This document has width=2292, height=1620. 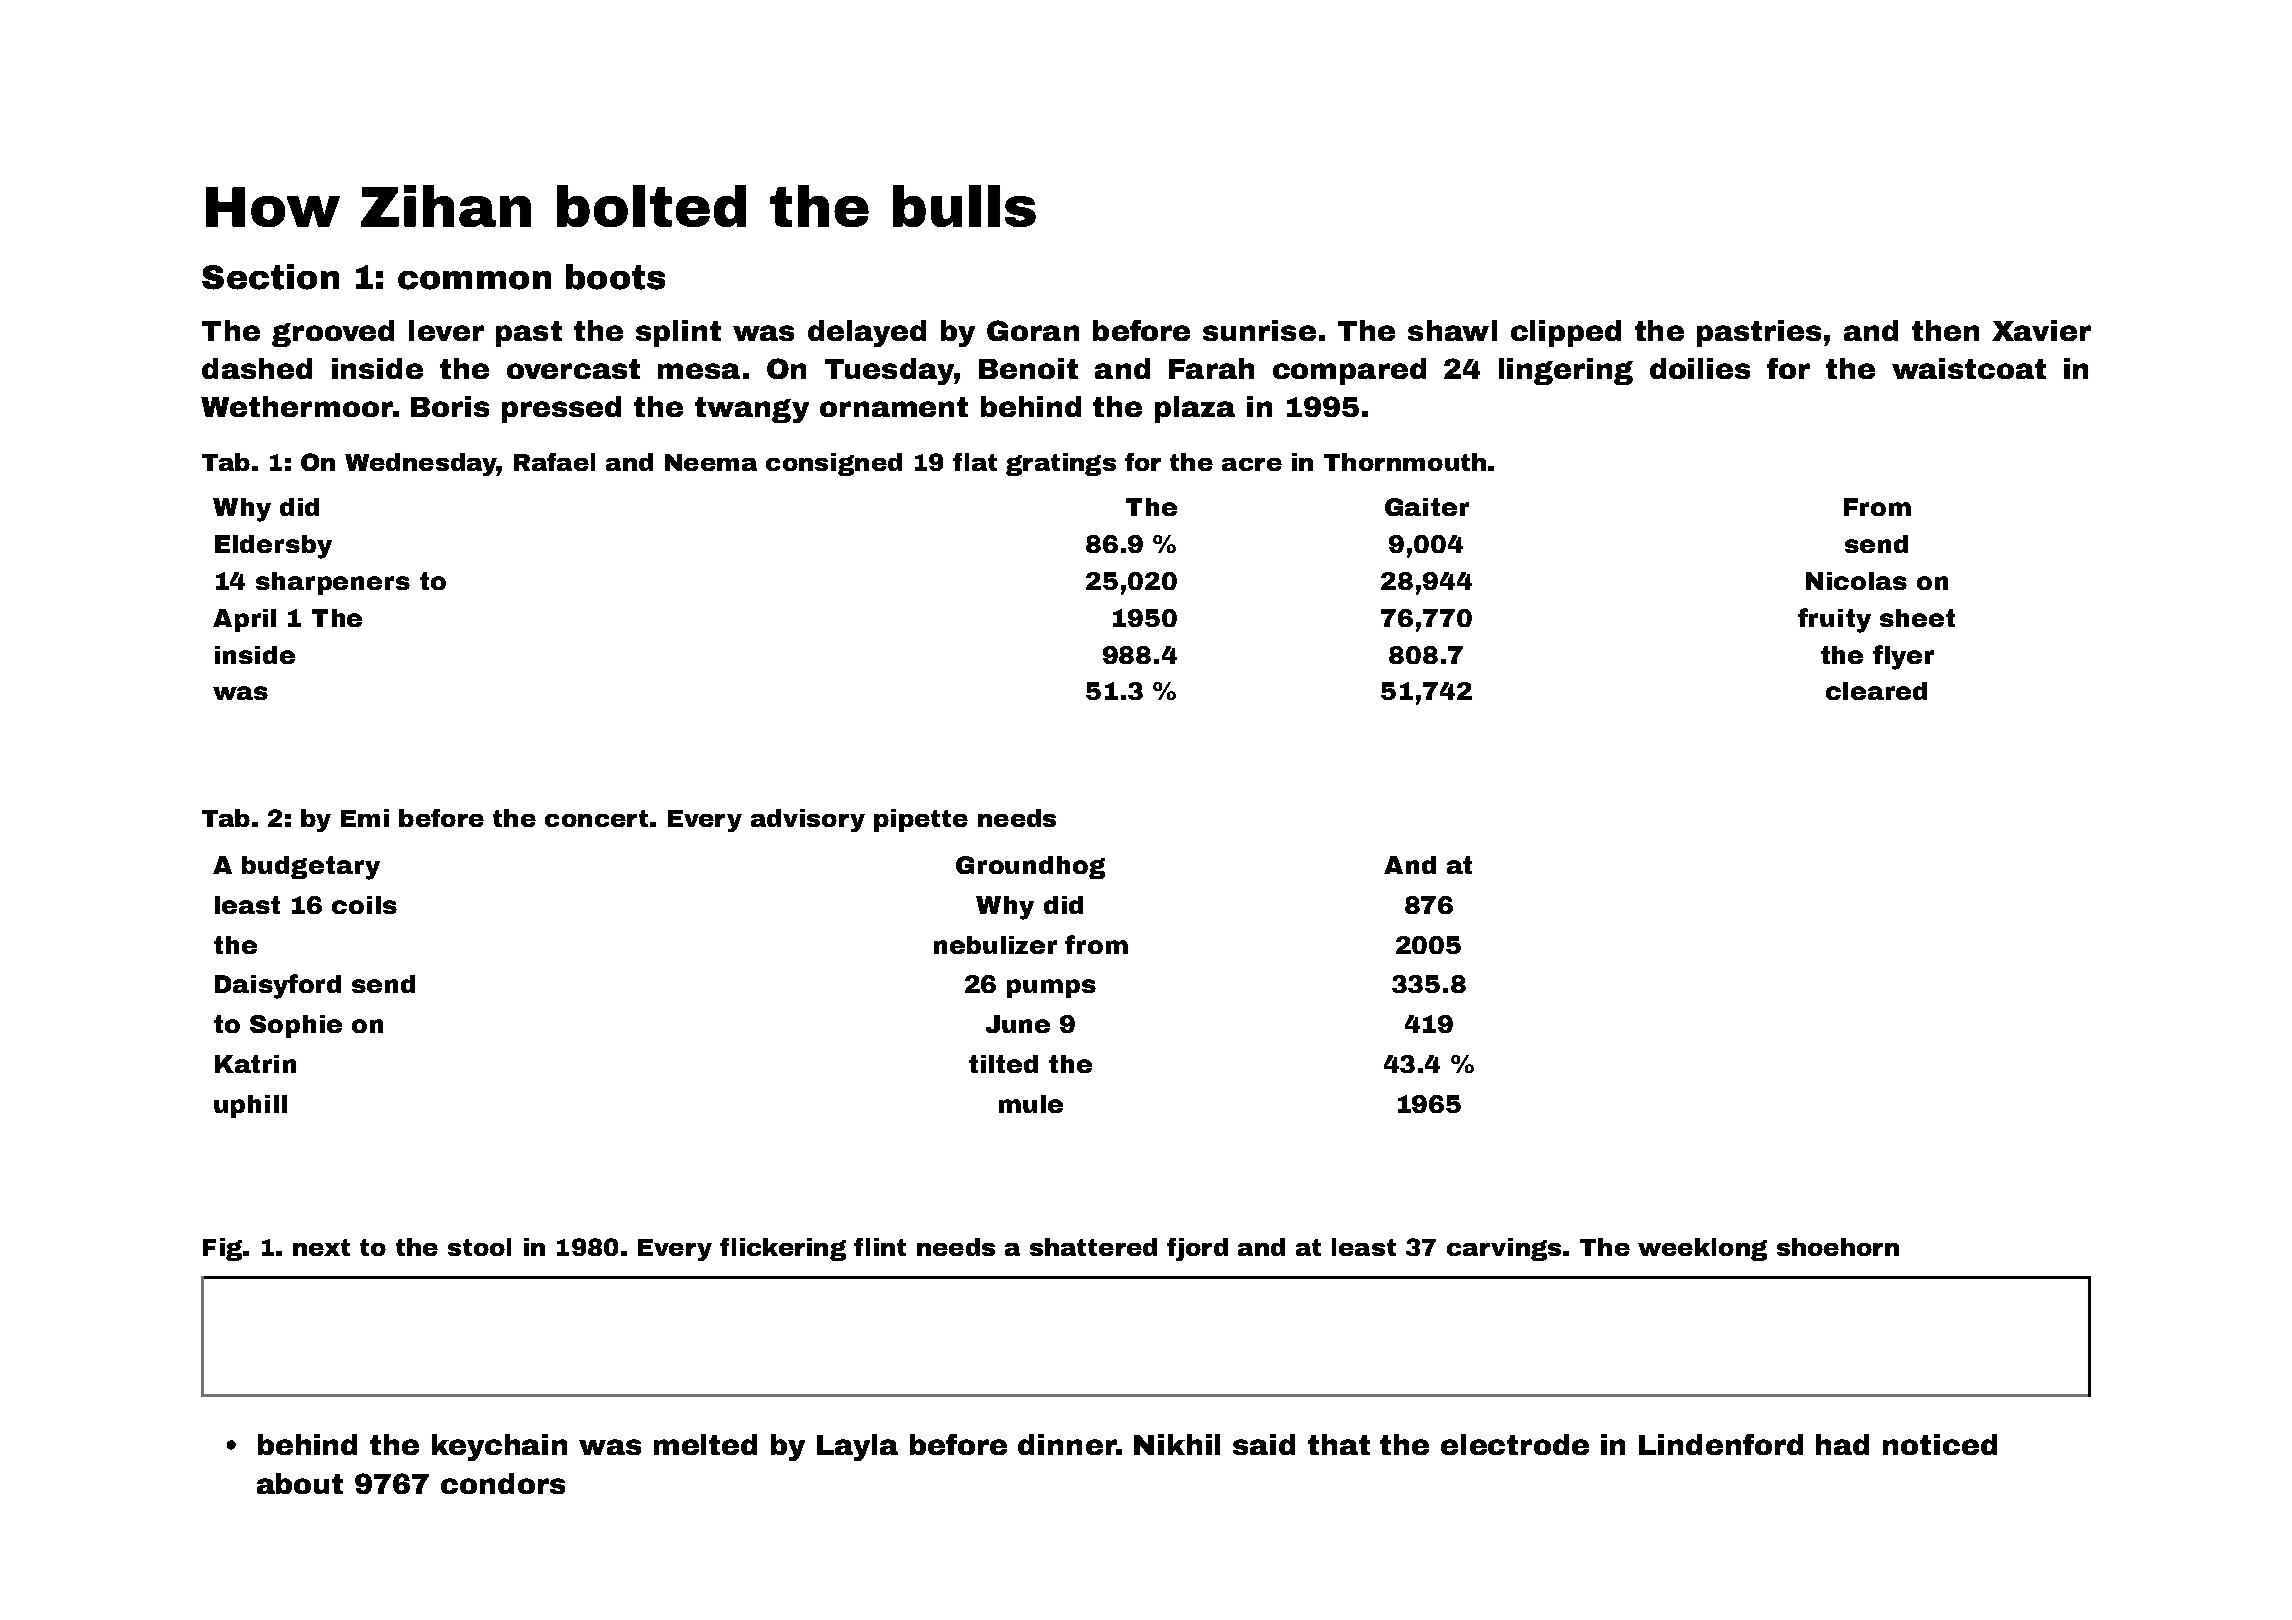 I want to click on sheet, so click(x=1917, y=618).
